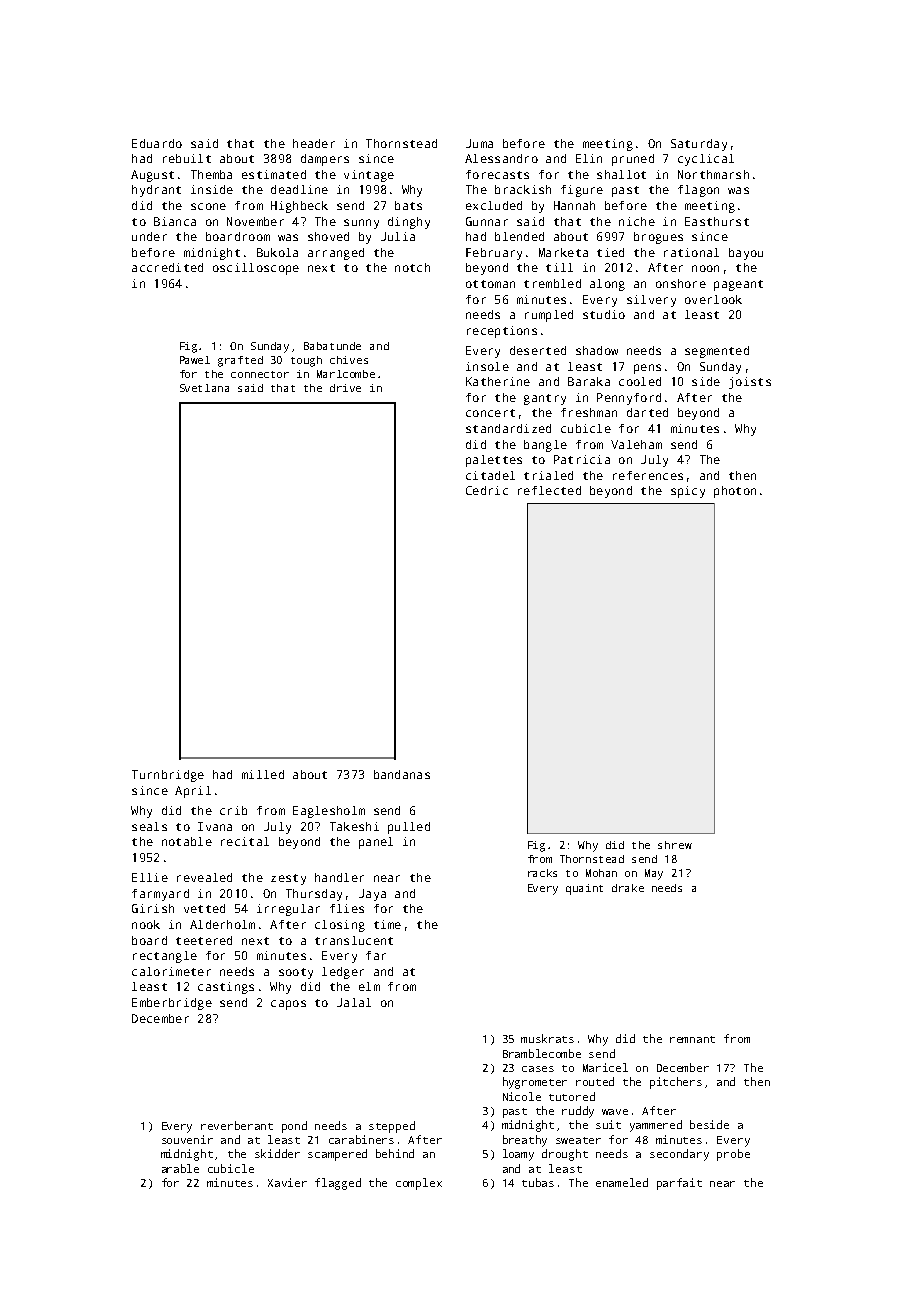  Describe the element at coordinates (402, 774) in the screenshot. I see `bandanas` at that location.
